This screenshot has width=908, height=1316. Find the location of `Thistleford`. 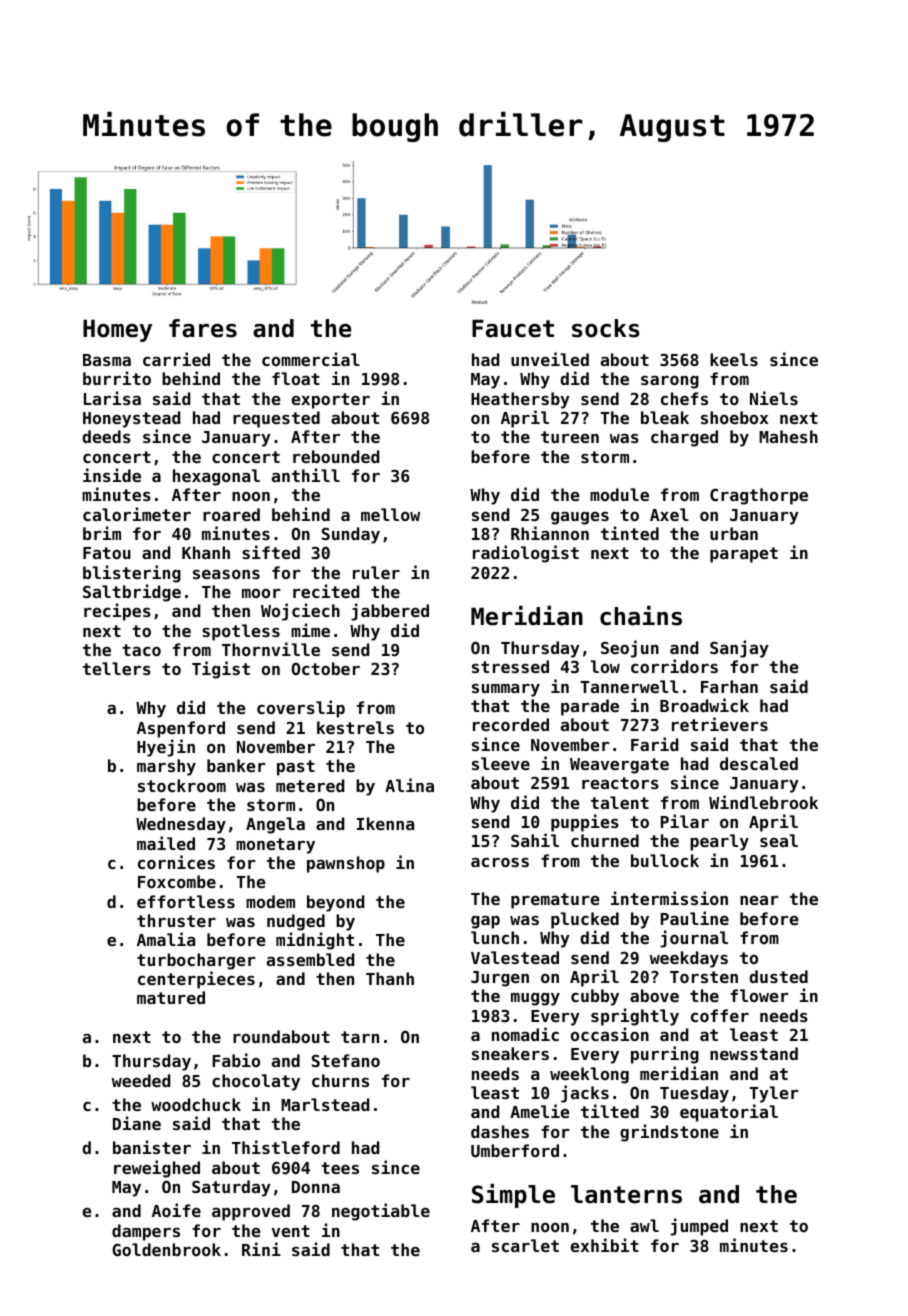

Thistleford is located at coordinates (286, 1147).
